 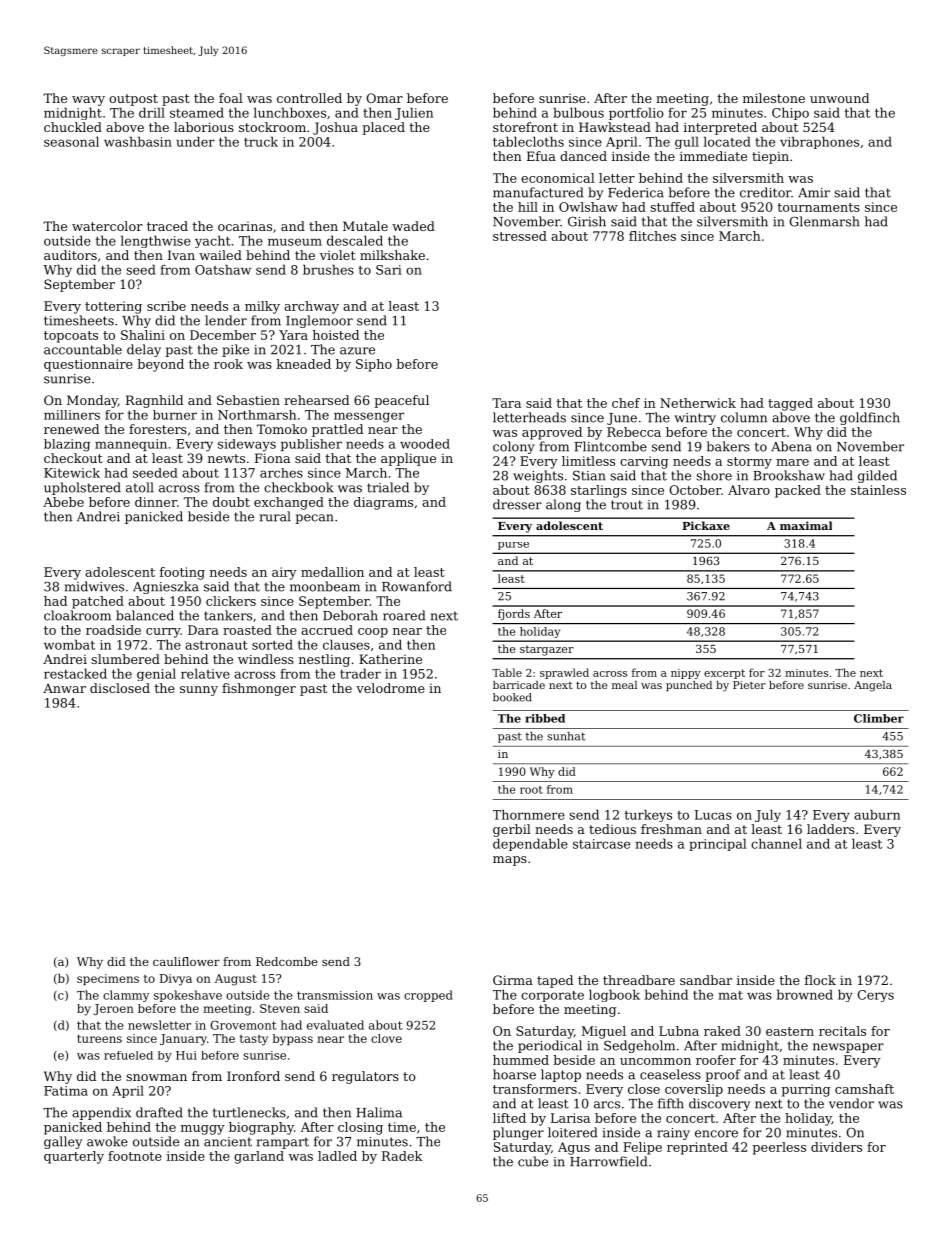 What do you see at coordinates (851, 1103) in the screenshot?
I see `vendor` at bounding box center [851, 1103].
